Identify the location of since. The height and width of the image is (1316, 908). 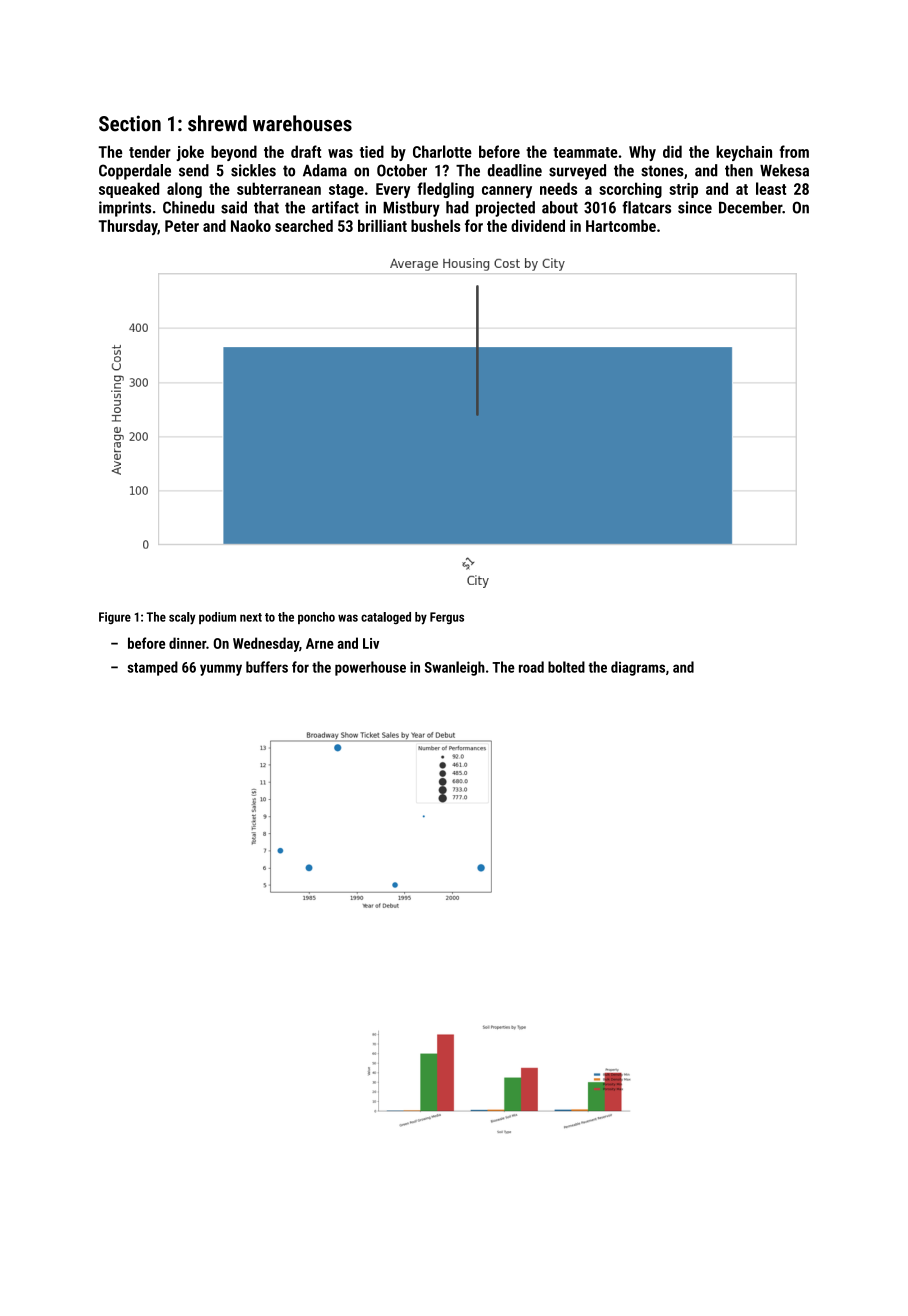
(695, 207).
